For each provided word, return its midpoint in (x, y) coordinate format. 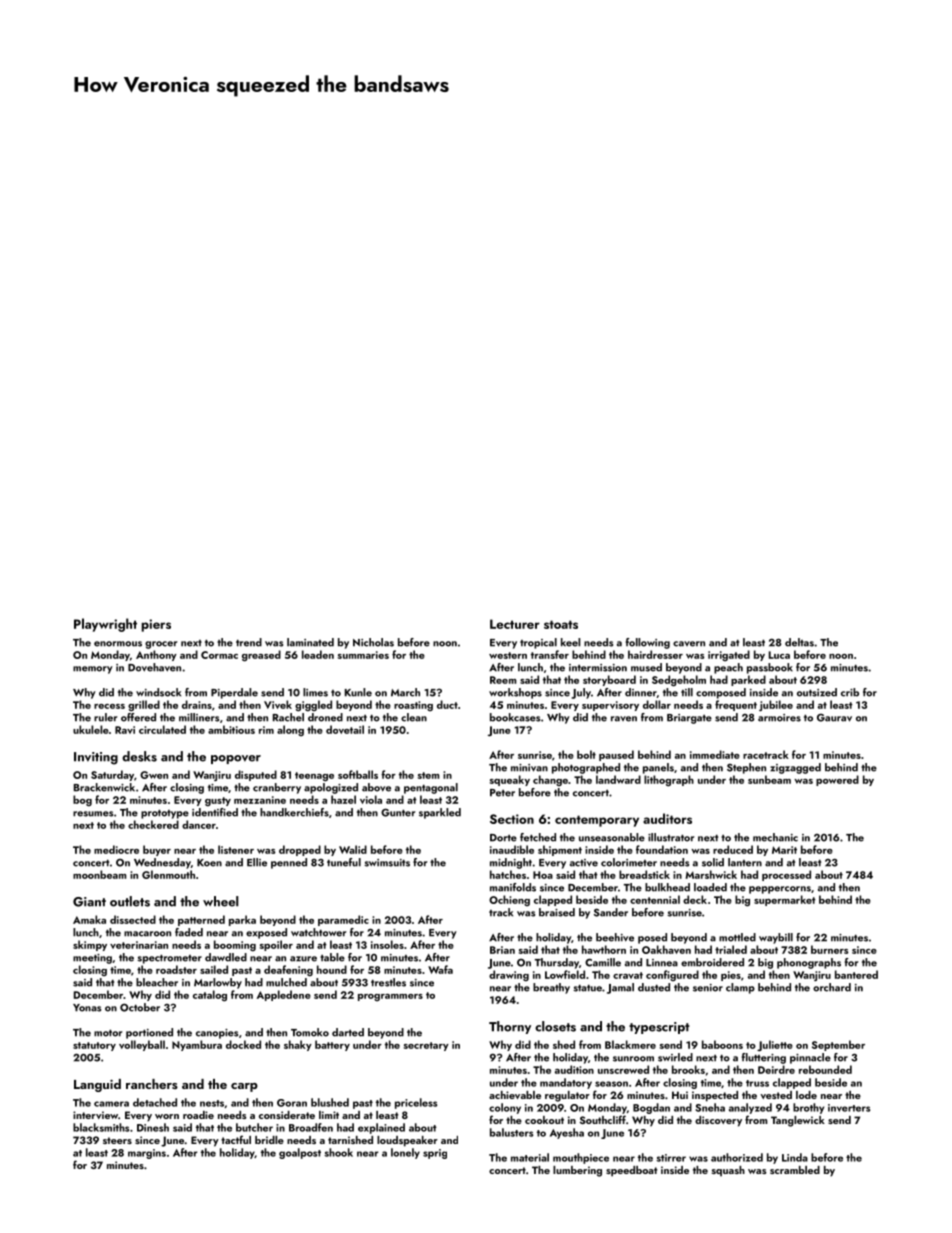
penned (289, 863)
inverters (849, 1108)
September (838, 1045)
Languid (97, 1085)
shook (338, 1152)
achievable (515, 1095)
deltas (799, 642)
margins (147, 1154)
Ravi (125, 730)
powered (837, 780)
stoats (561, 624)
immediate (715, 754)
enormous (118, 644)
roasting (413, 706)
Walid (353, 849)
